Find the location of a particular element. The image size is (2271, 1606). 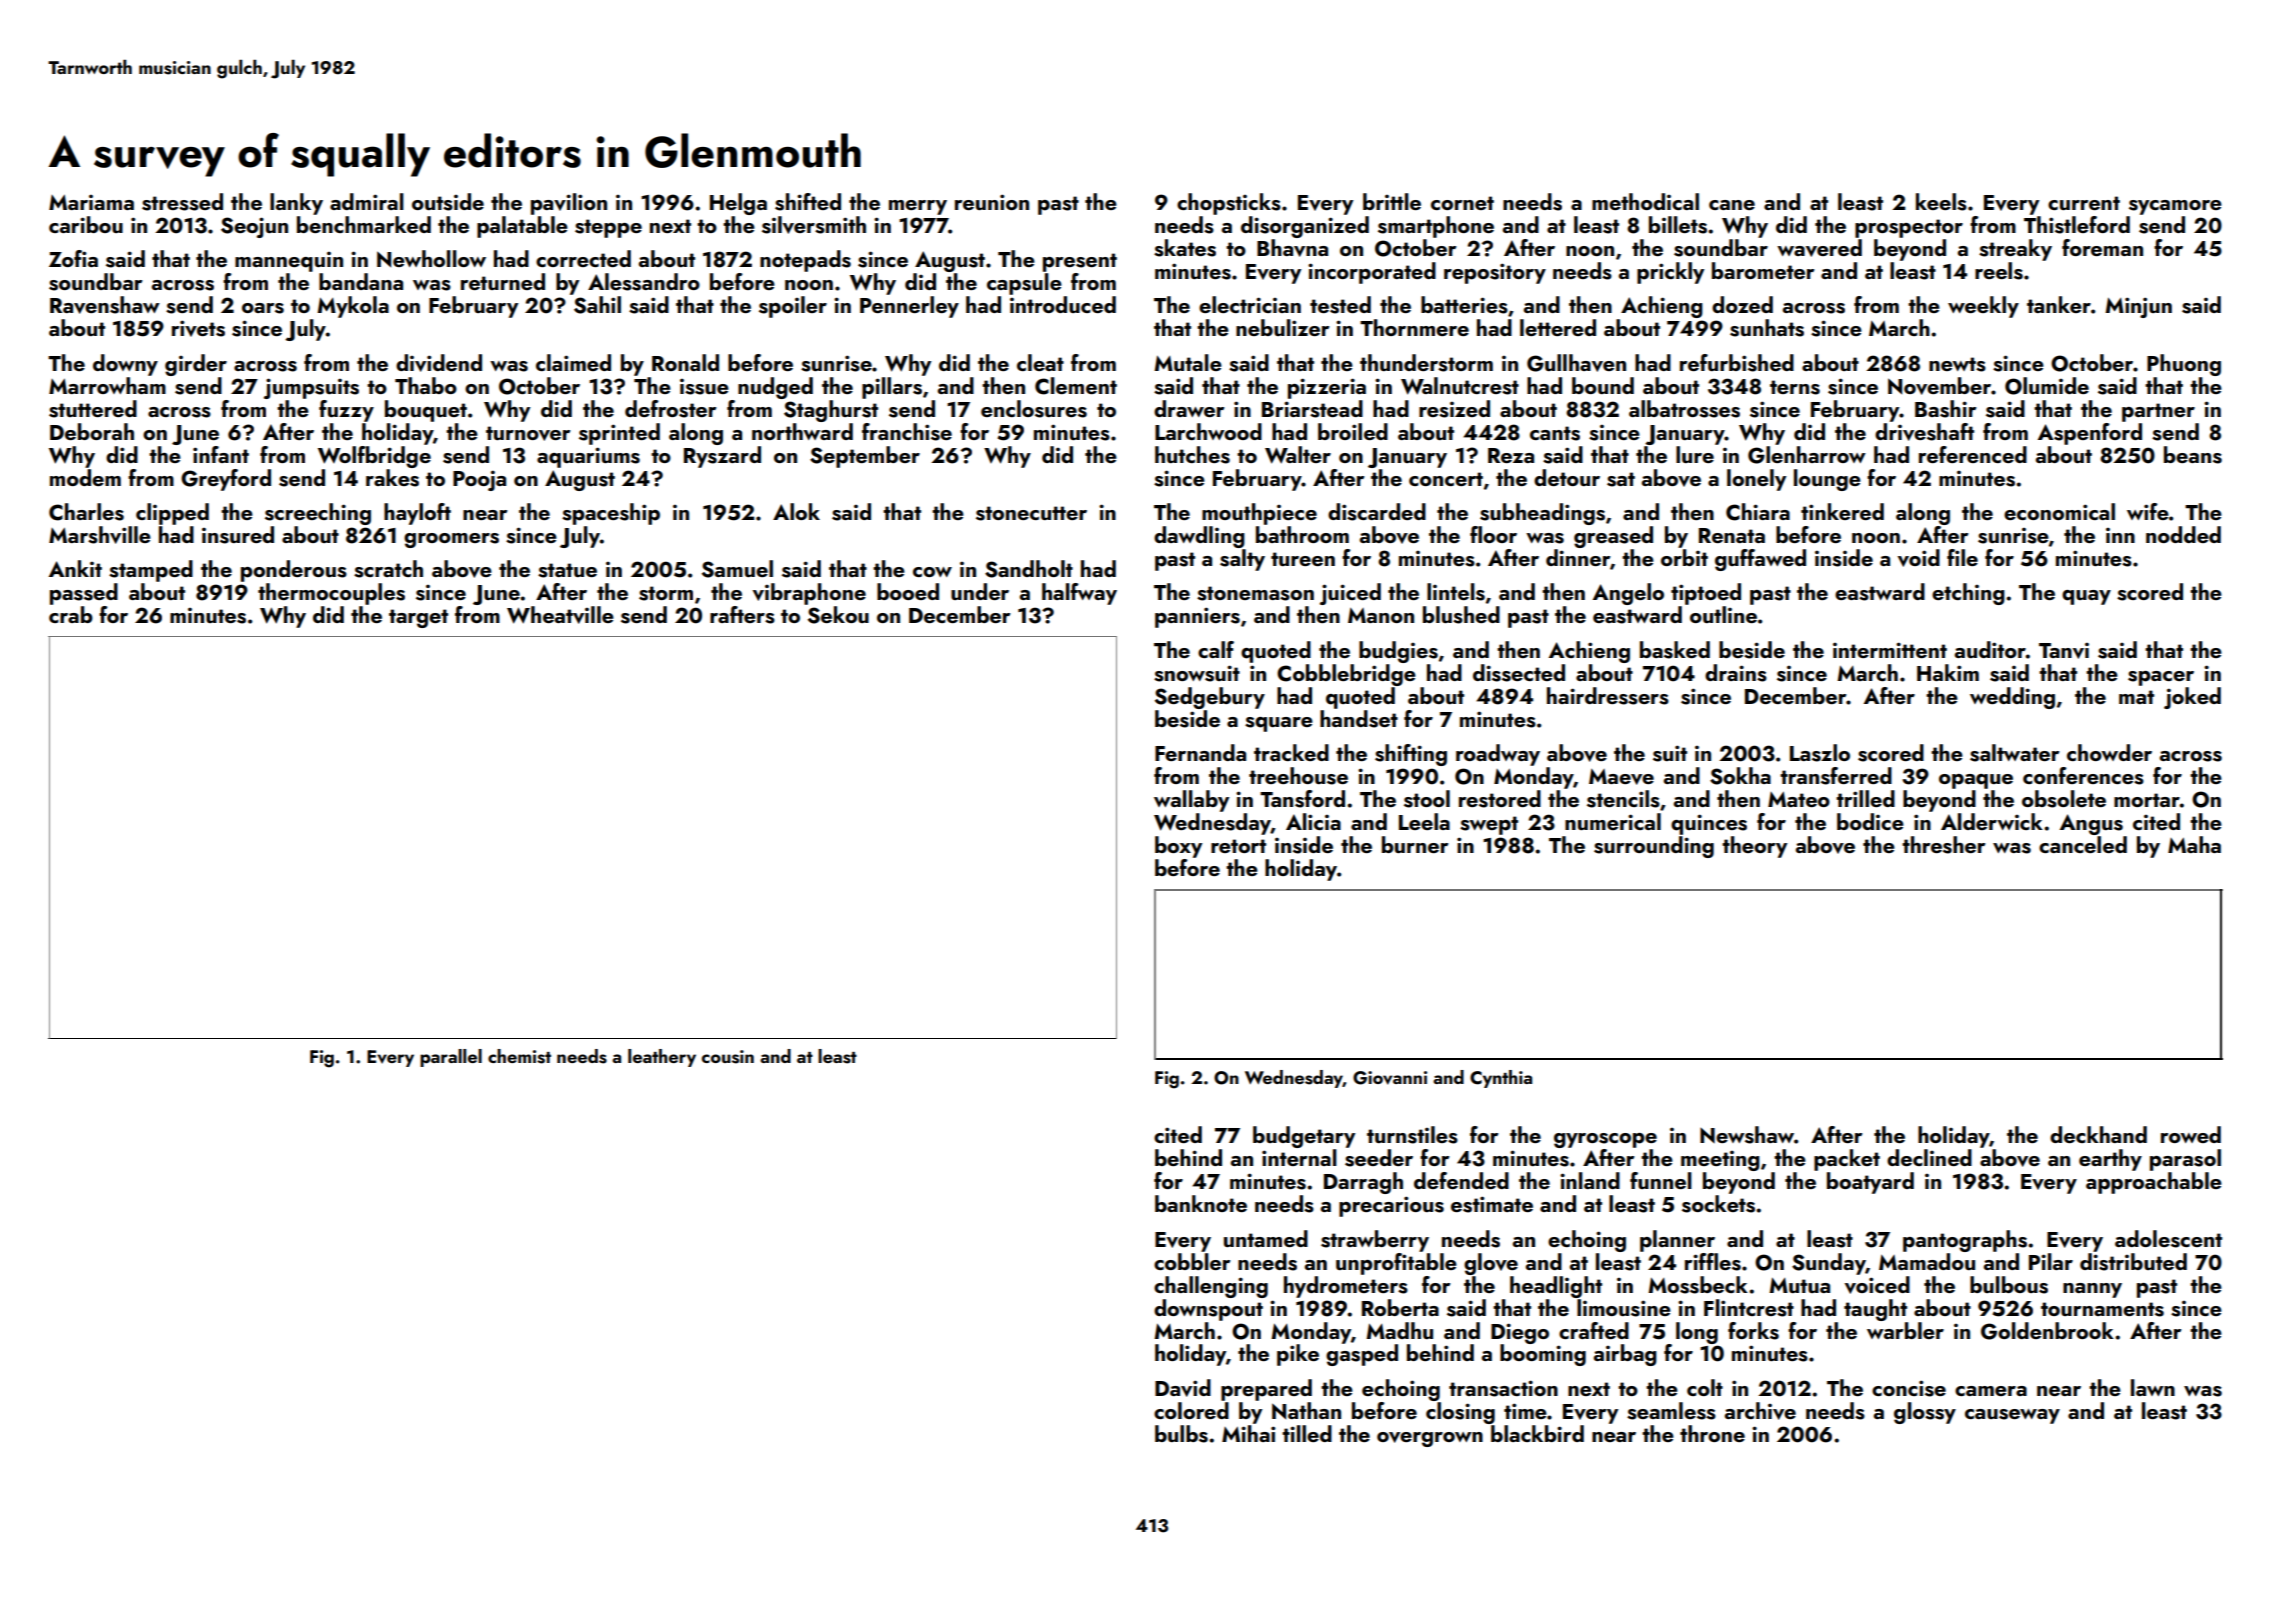

nodded is located at coordinates (2183, 534).
